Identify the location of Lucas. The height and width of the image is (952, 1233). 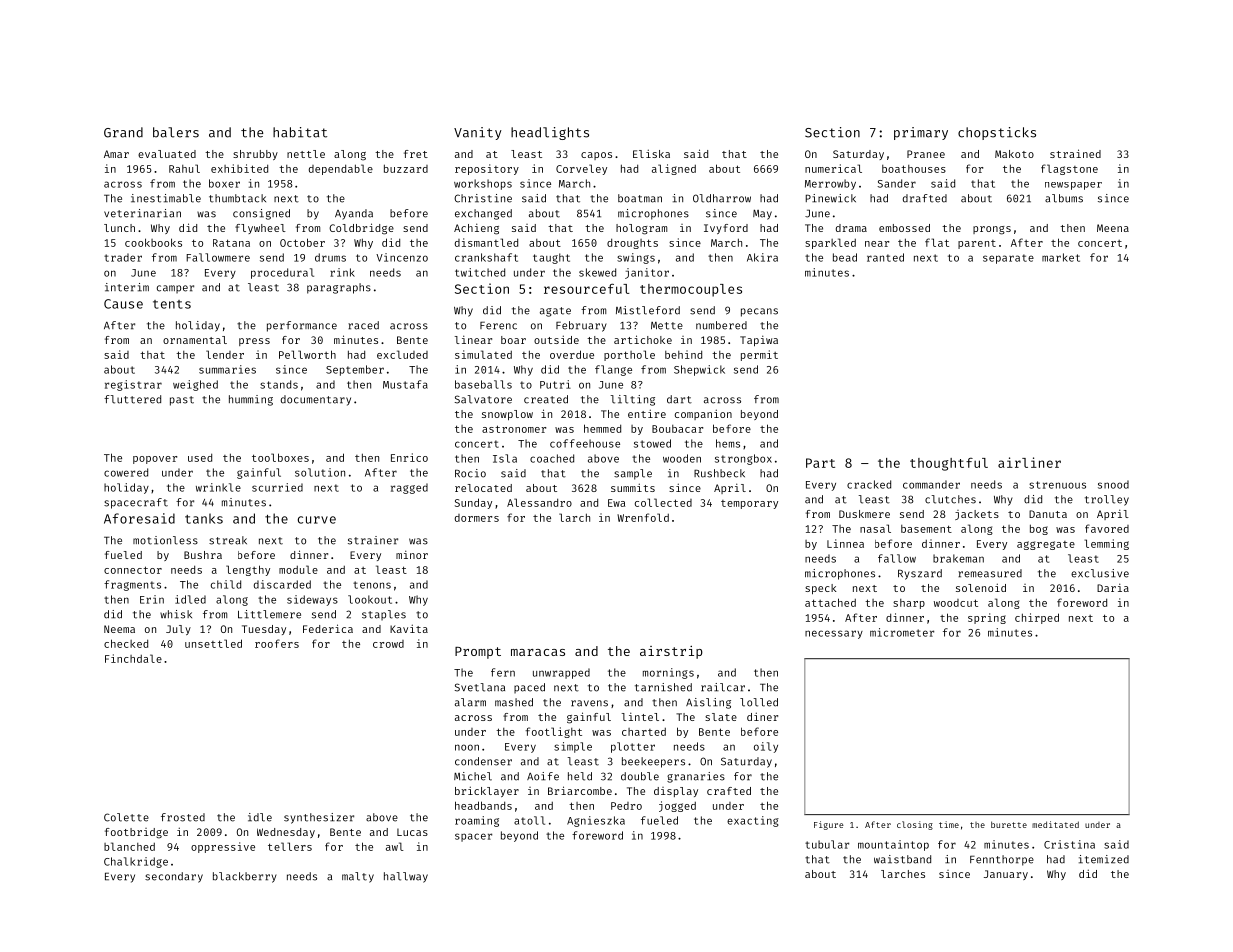
(412, 832).
